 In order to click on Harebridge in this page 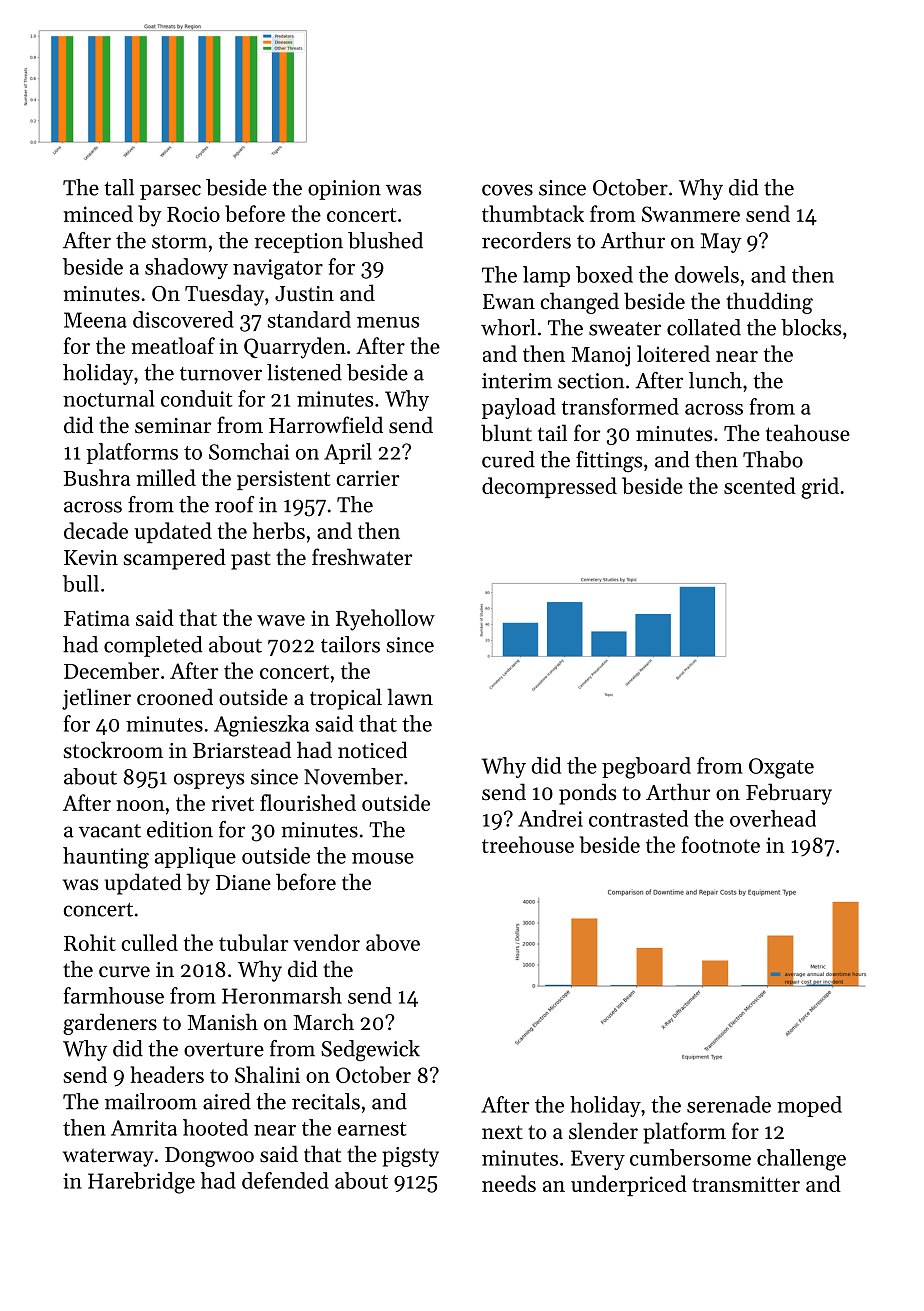, I will do `click(141, 1183)`.
